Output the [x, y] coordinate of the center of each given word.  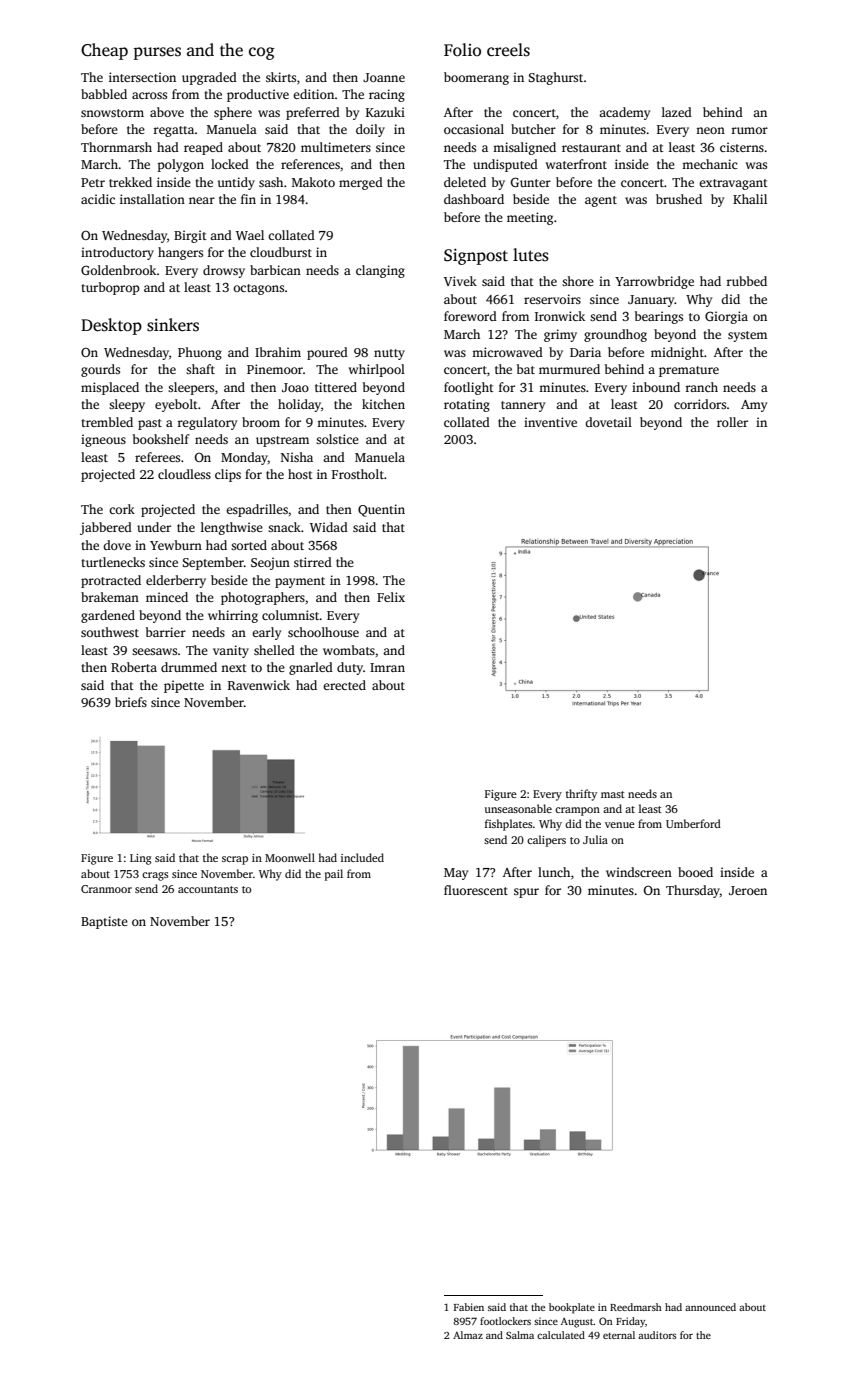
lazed [677, 112]
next [234, 668]
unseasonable [518, 808]
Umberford [693, 823]
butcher [533, 129]
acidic [98, 199]
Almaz [468, 1335]
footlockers [505, 1321]
